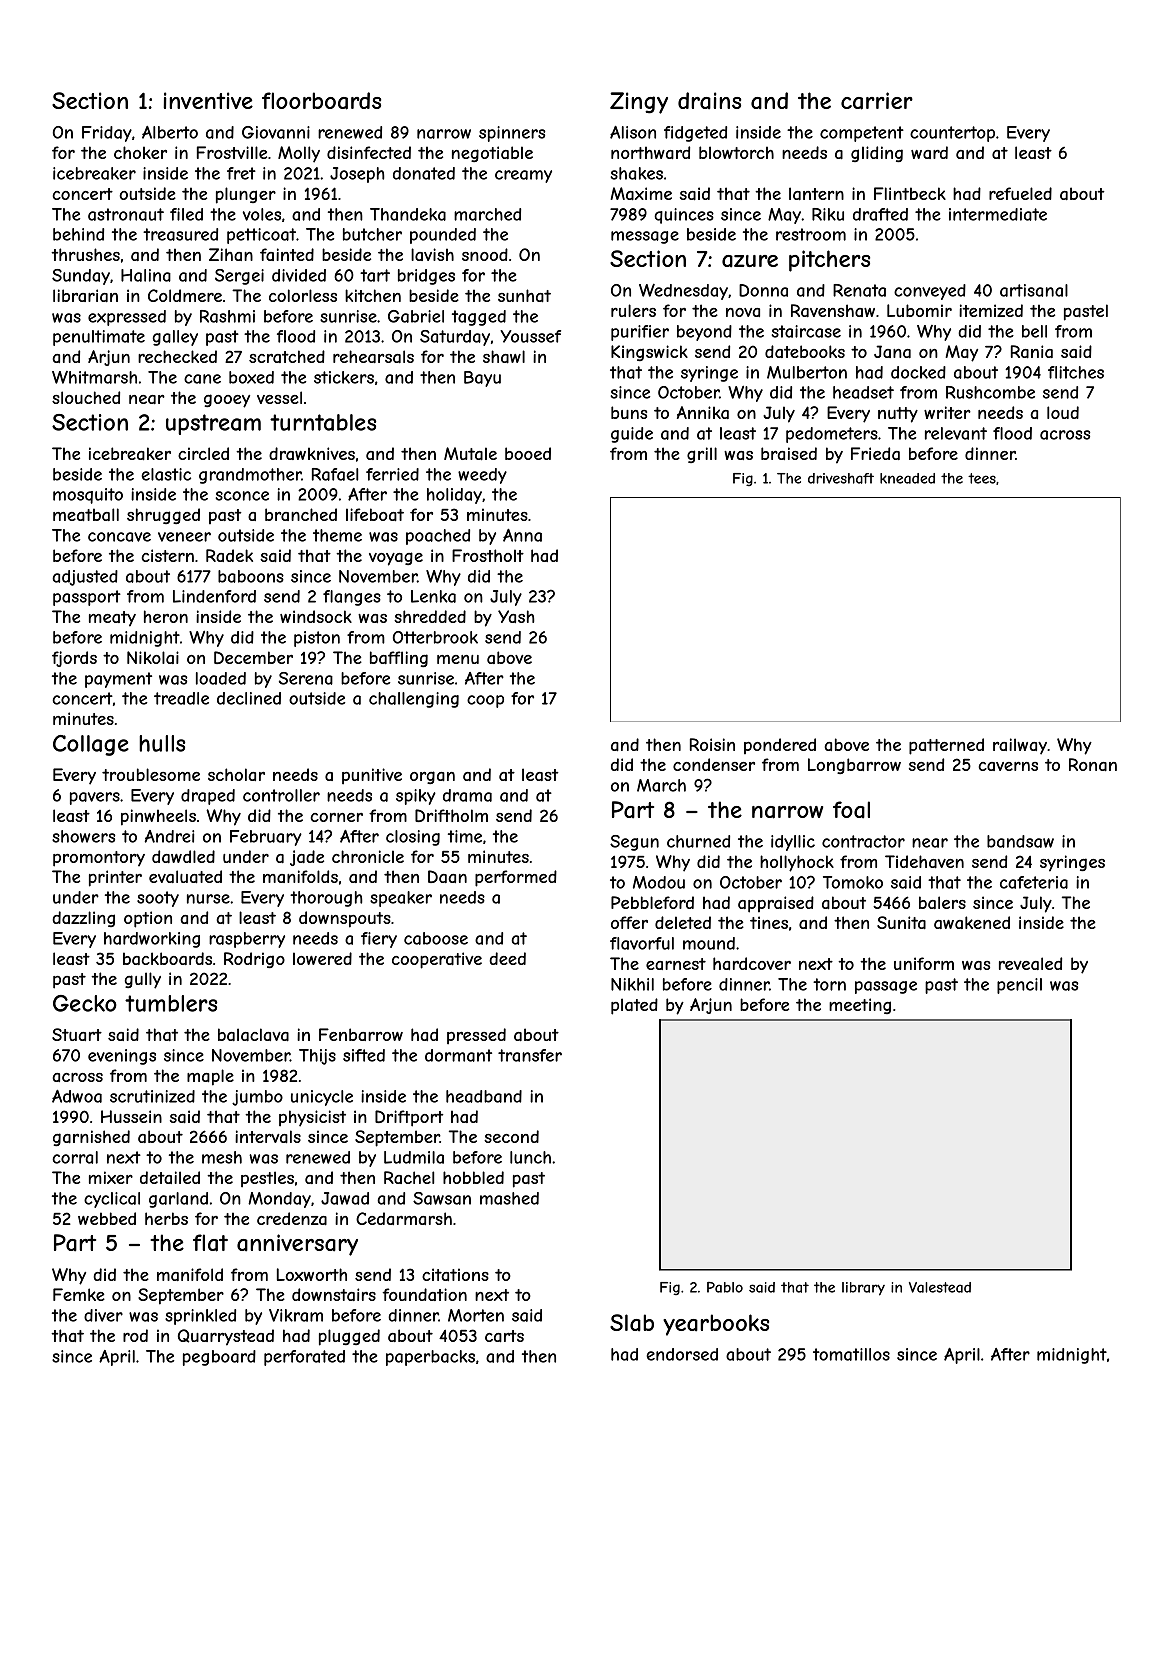 The image size is (1173, 1659). Describe the element at coordinates (1093, 764) in the screenshot. I see `Ronan` at that location.
